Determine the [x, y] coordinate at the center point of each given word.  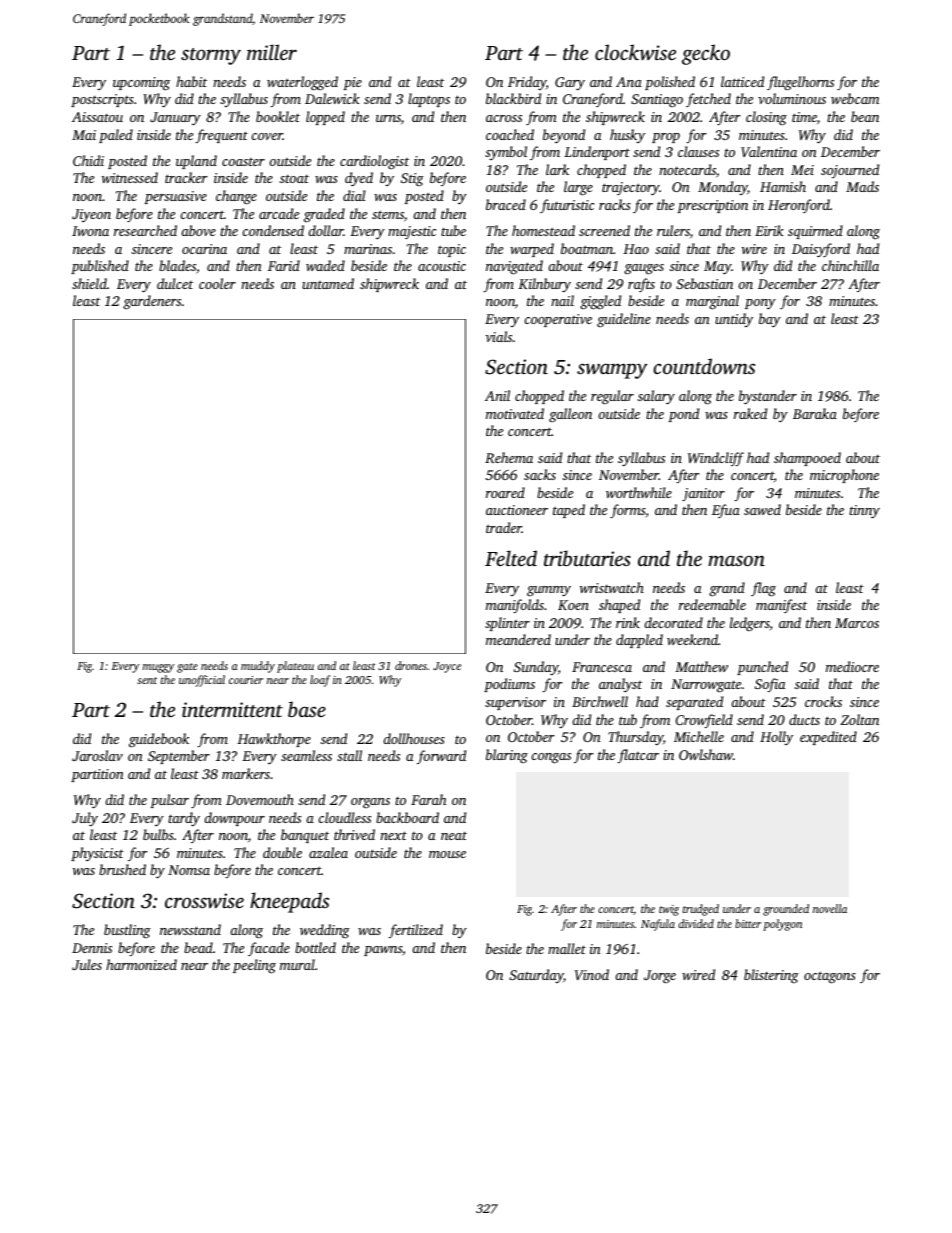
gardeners [152, 302]
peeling [254, 966]
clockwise [635, 52]
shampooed [807, 459]
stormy [211, 56]
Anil [497, 395]
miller [272, 52]
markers [246, 773]
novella [830, 908]
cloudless [344, 817]
